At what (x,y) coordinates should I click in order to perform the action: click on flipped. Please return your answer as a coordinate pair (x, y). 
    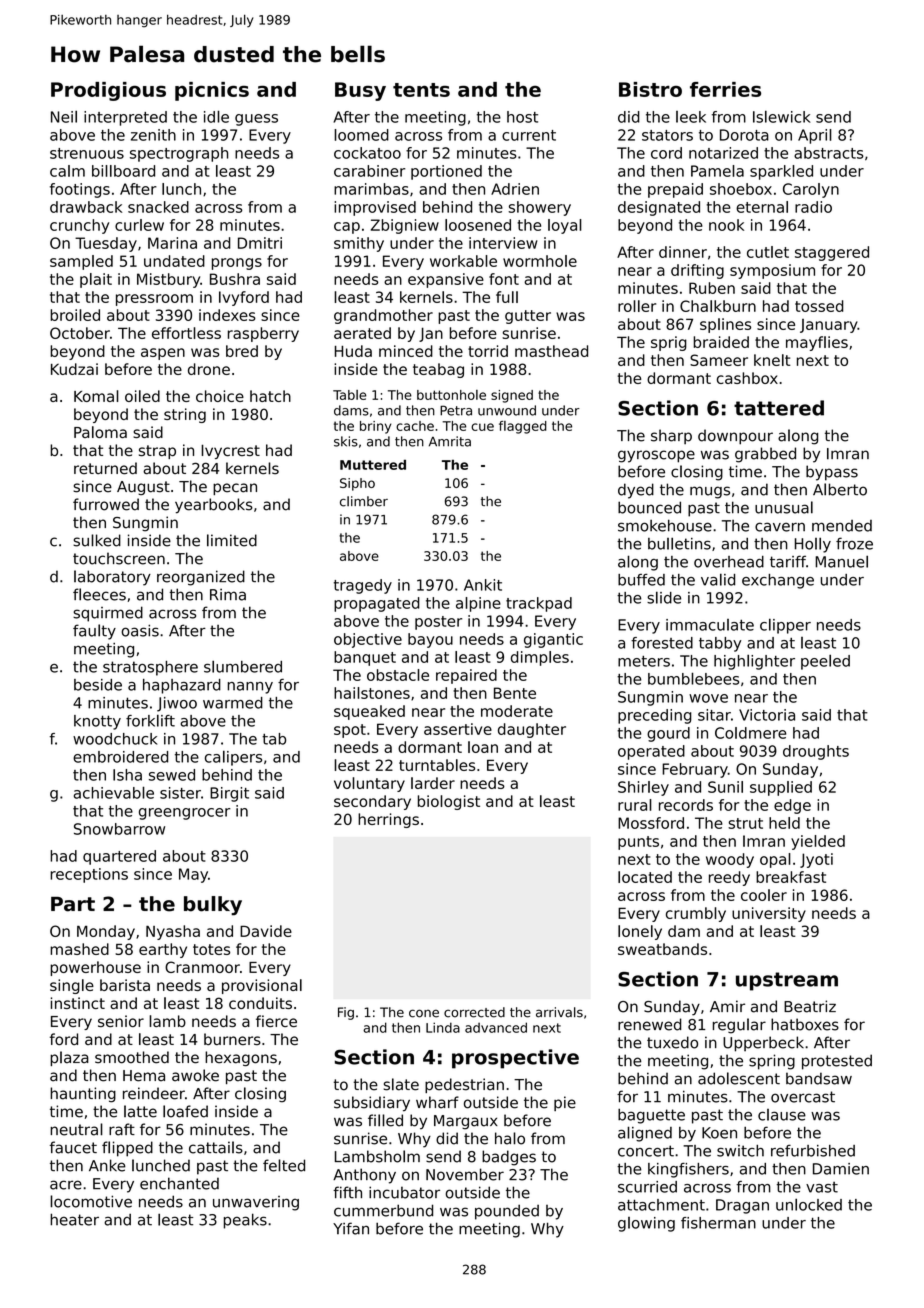
    Looking at the image, I should click on (127, 1149).
